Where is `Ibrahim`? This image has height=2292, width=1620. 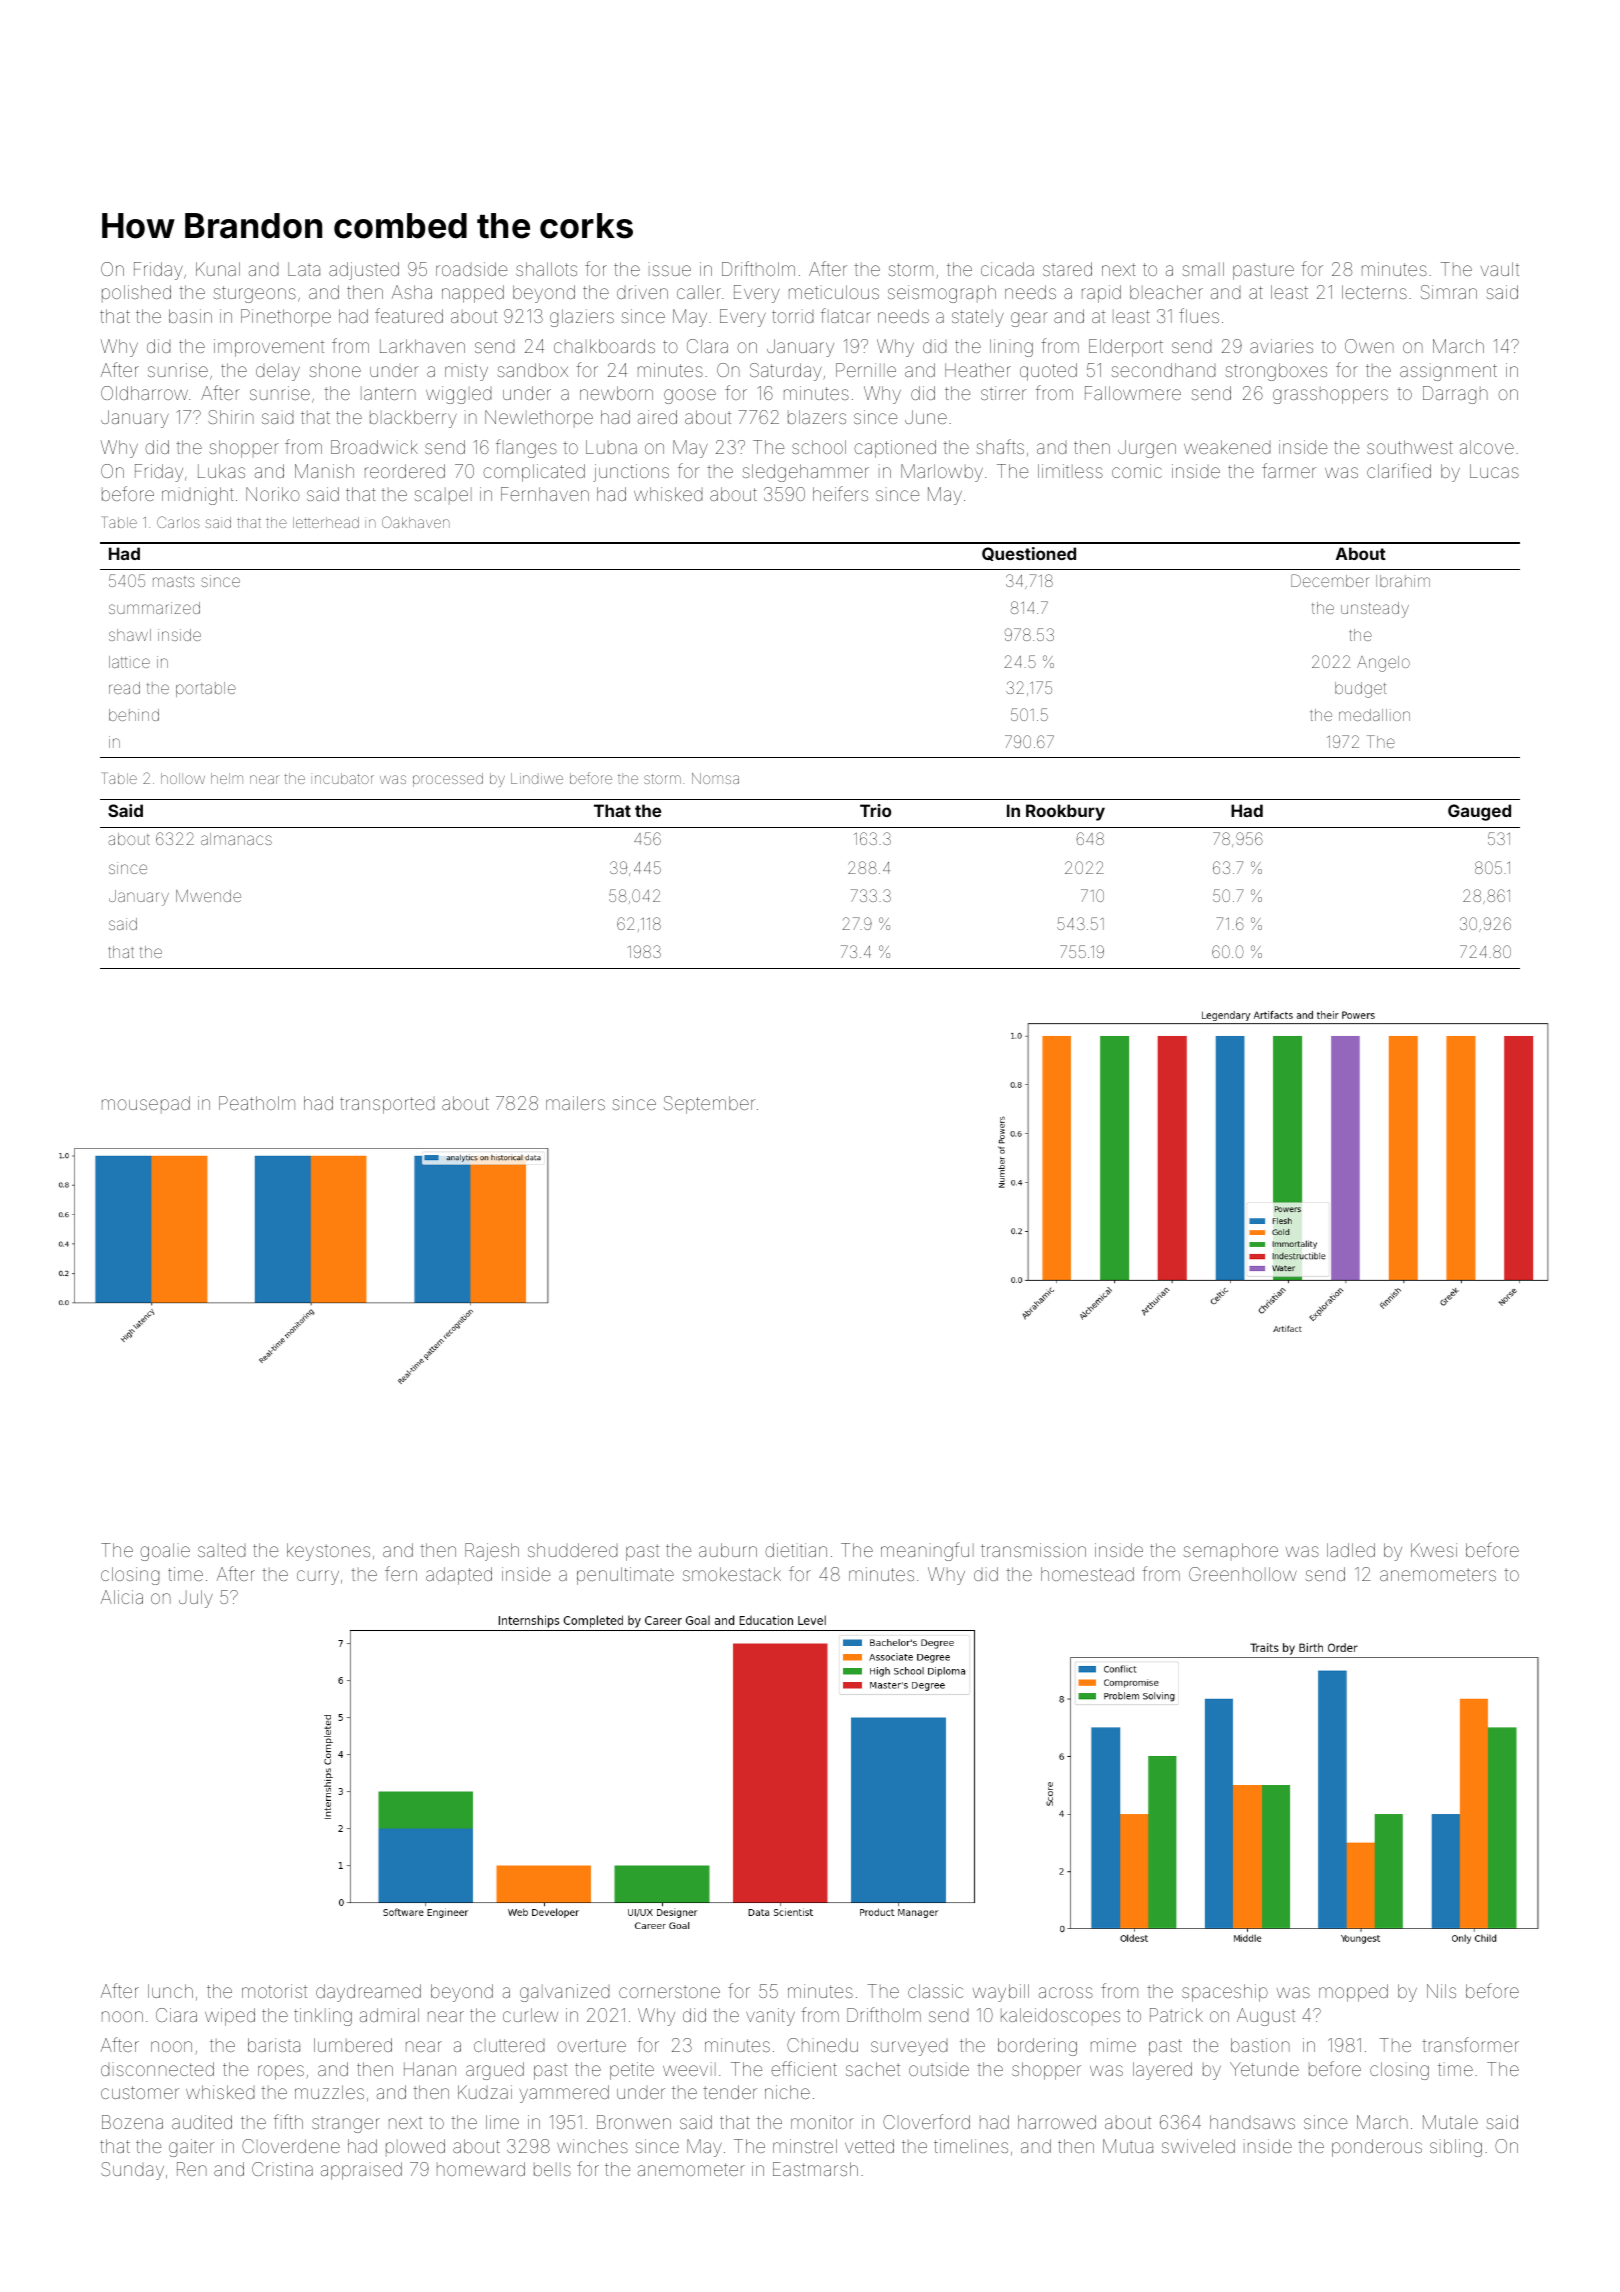 Ibrahim is located at coordinates (1403, 581).
